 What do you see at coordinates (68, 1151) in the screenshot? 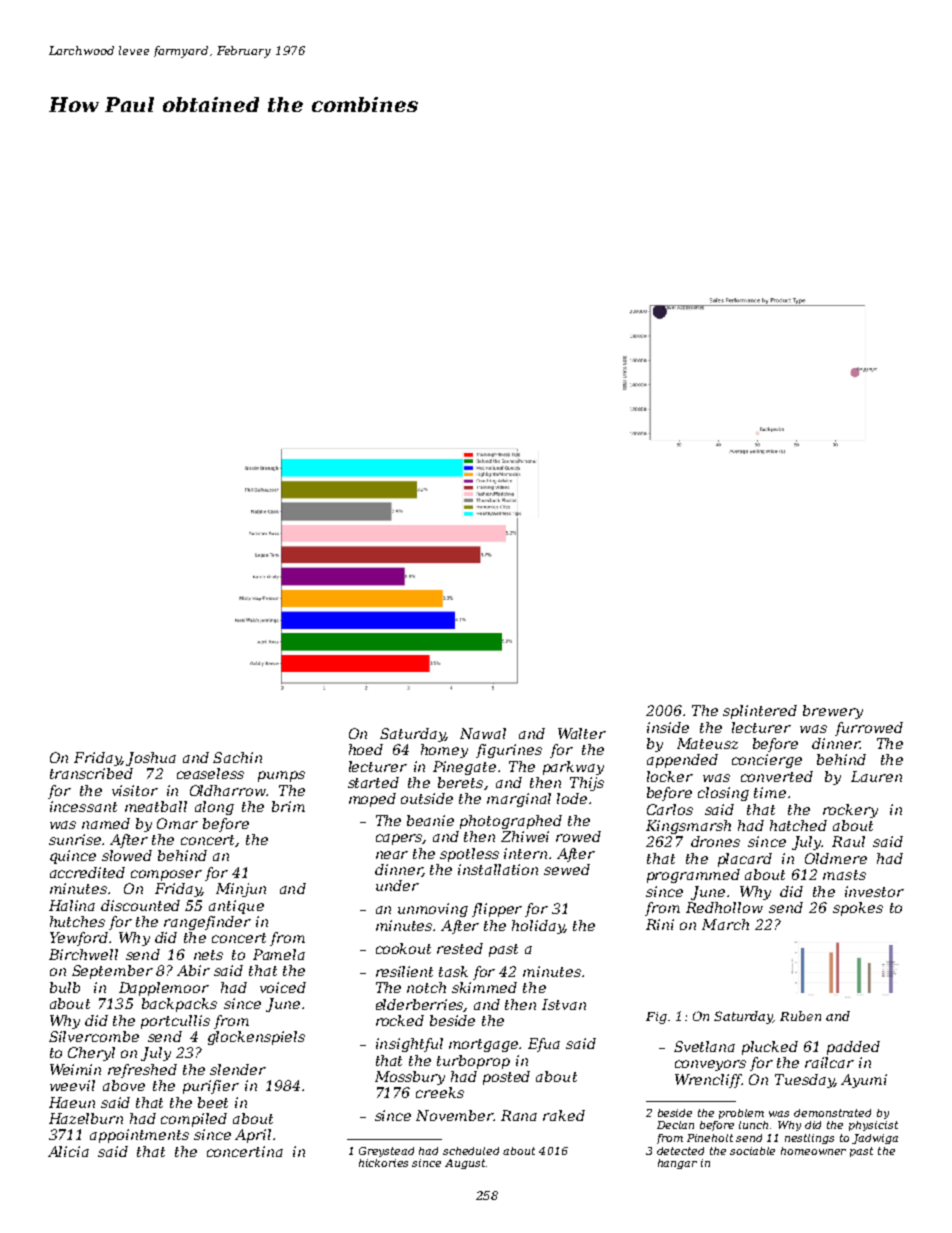
I see `Alicia` at bounding box center [68, 1151].
